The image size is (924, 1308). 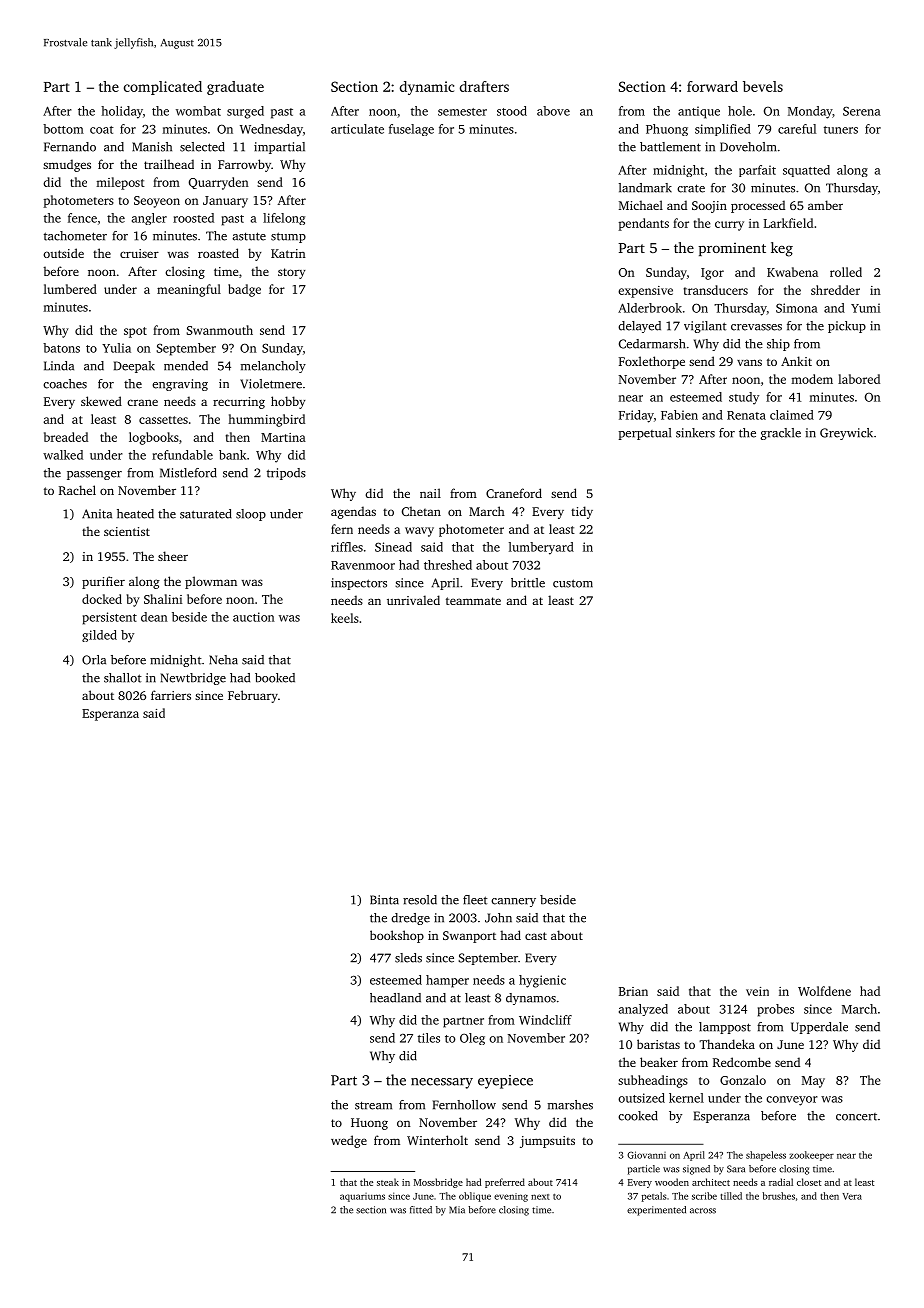 What do you see at coordinates (362, 1197) in the page?
I see `aquariums` at bounding box center [362, 1197].
